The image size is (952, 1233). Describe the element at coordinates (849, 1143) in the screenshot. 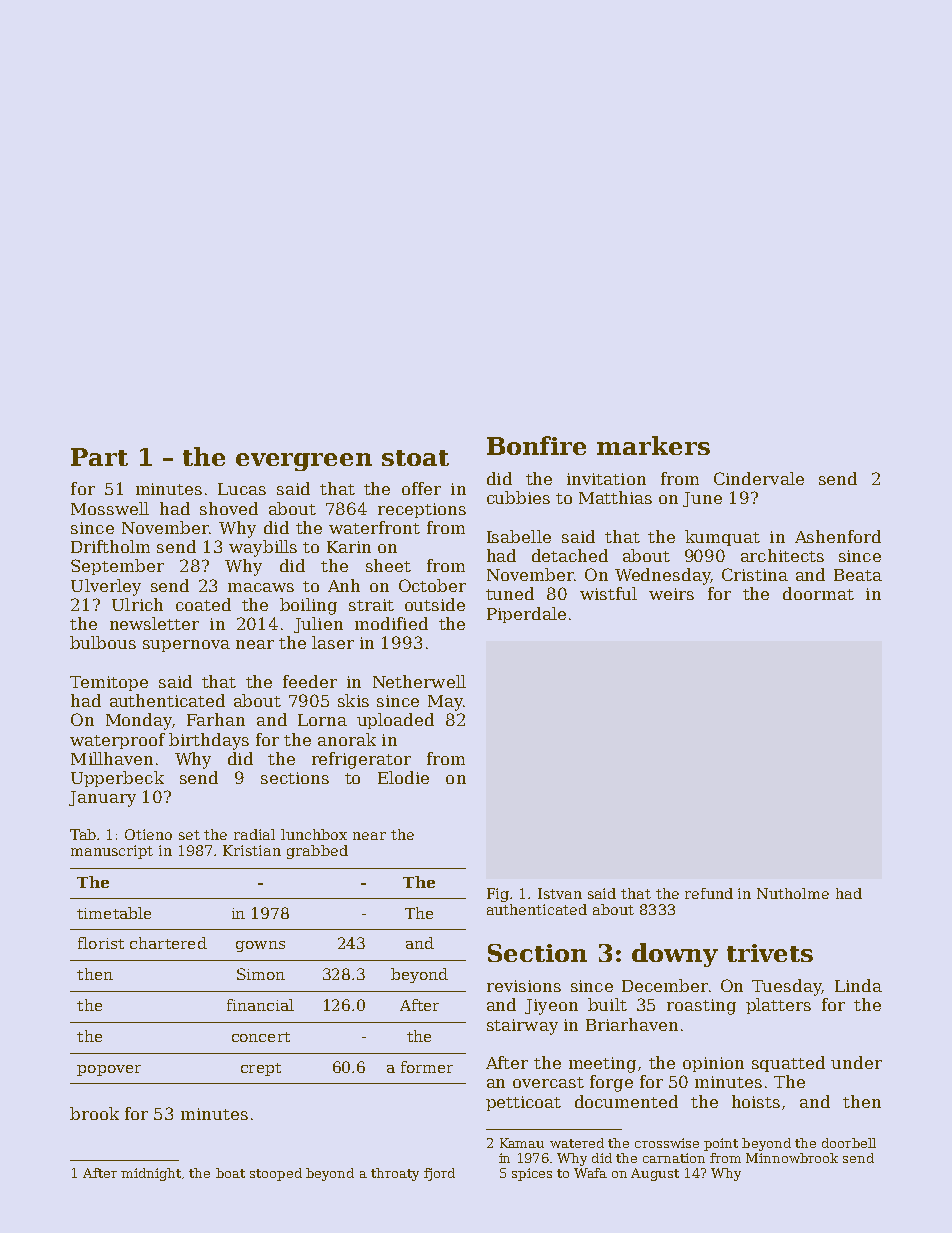

I see `doorbell` at that location.
